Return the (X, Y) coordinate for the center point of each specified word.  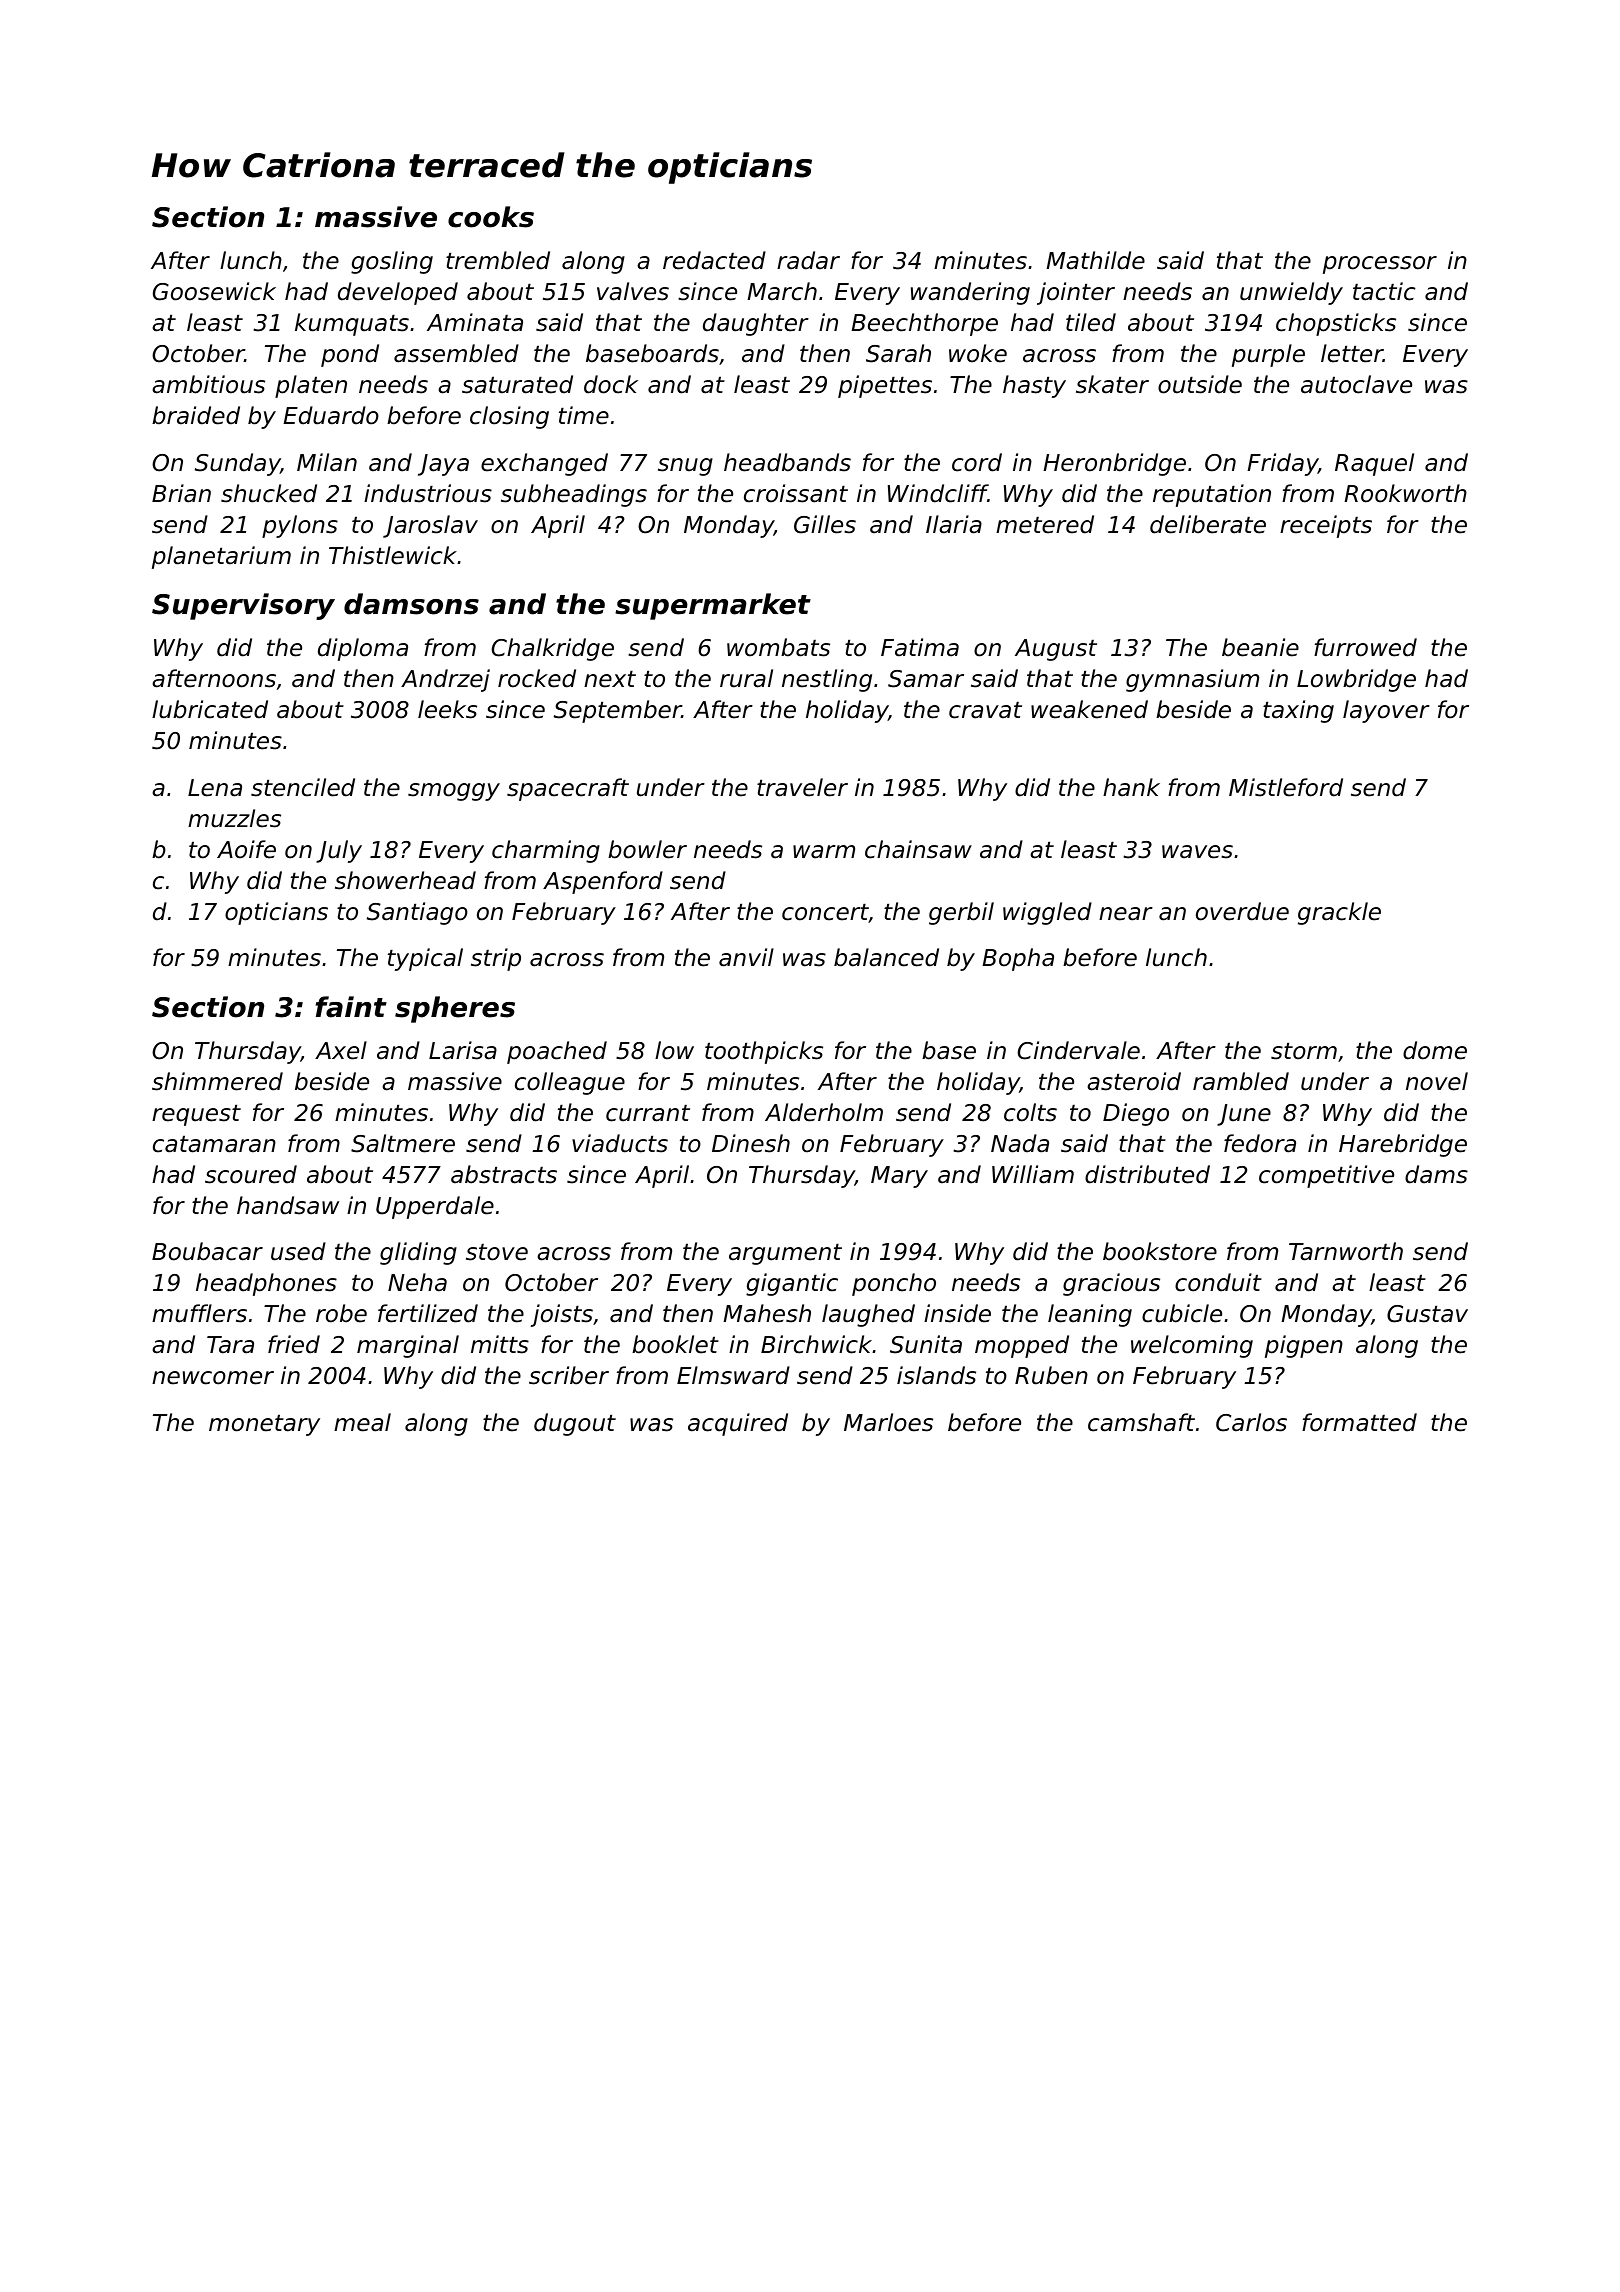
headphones (266, 1284)
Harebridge (1403, 1145)
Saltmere (403, 1143)
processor (1380, 265)
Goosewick (214, 291)
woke (978, 353)
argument (785, 1254)
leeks (447, 709)
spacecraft (568, 789)
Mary (899, 1177)
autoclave (1356, 384)
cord (977, 462)
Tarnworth (1346, 1251)
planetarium (221, 557)
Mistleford (1286, 787)
